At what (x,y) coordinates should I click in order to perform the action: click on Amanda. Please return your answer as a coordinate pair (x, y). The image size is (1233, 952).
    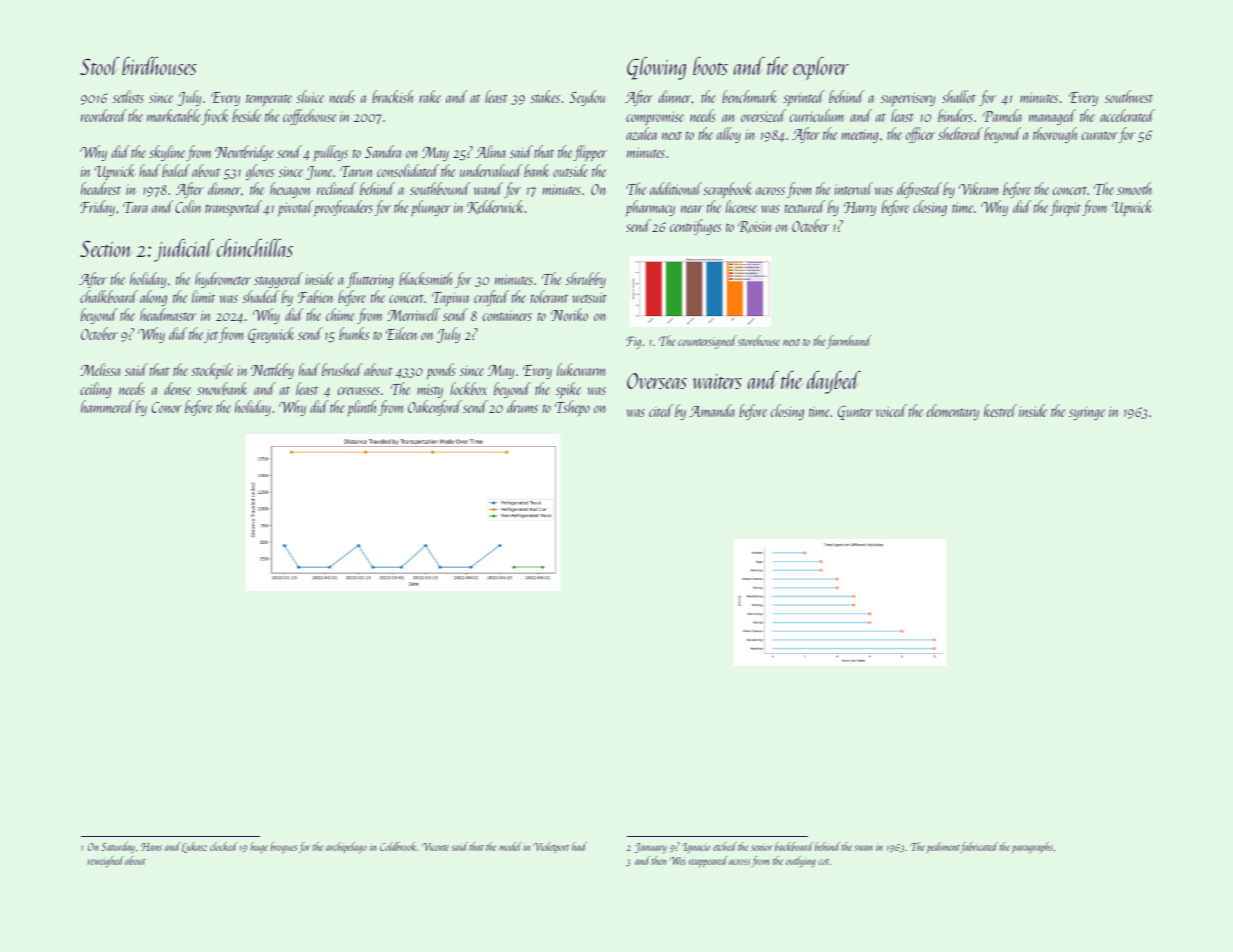
    Looking at the image, I should click on (712, 410).
